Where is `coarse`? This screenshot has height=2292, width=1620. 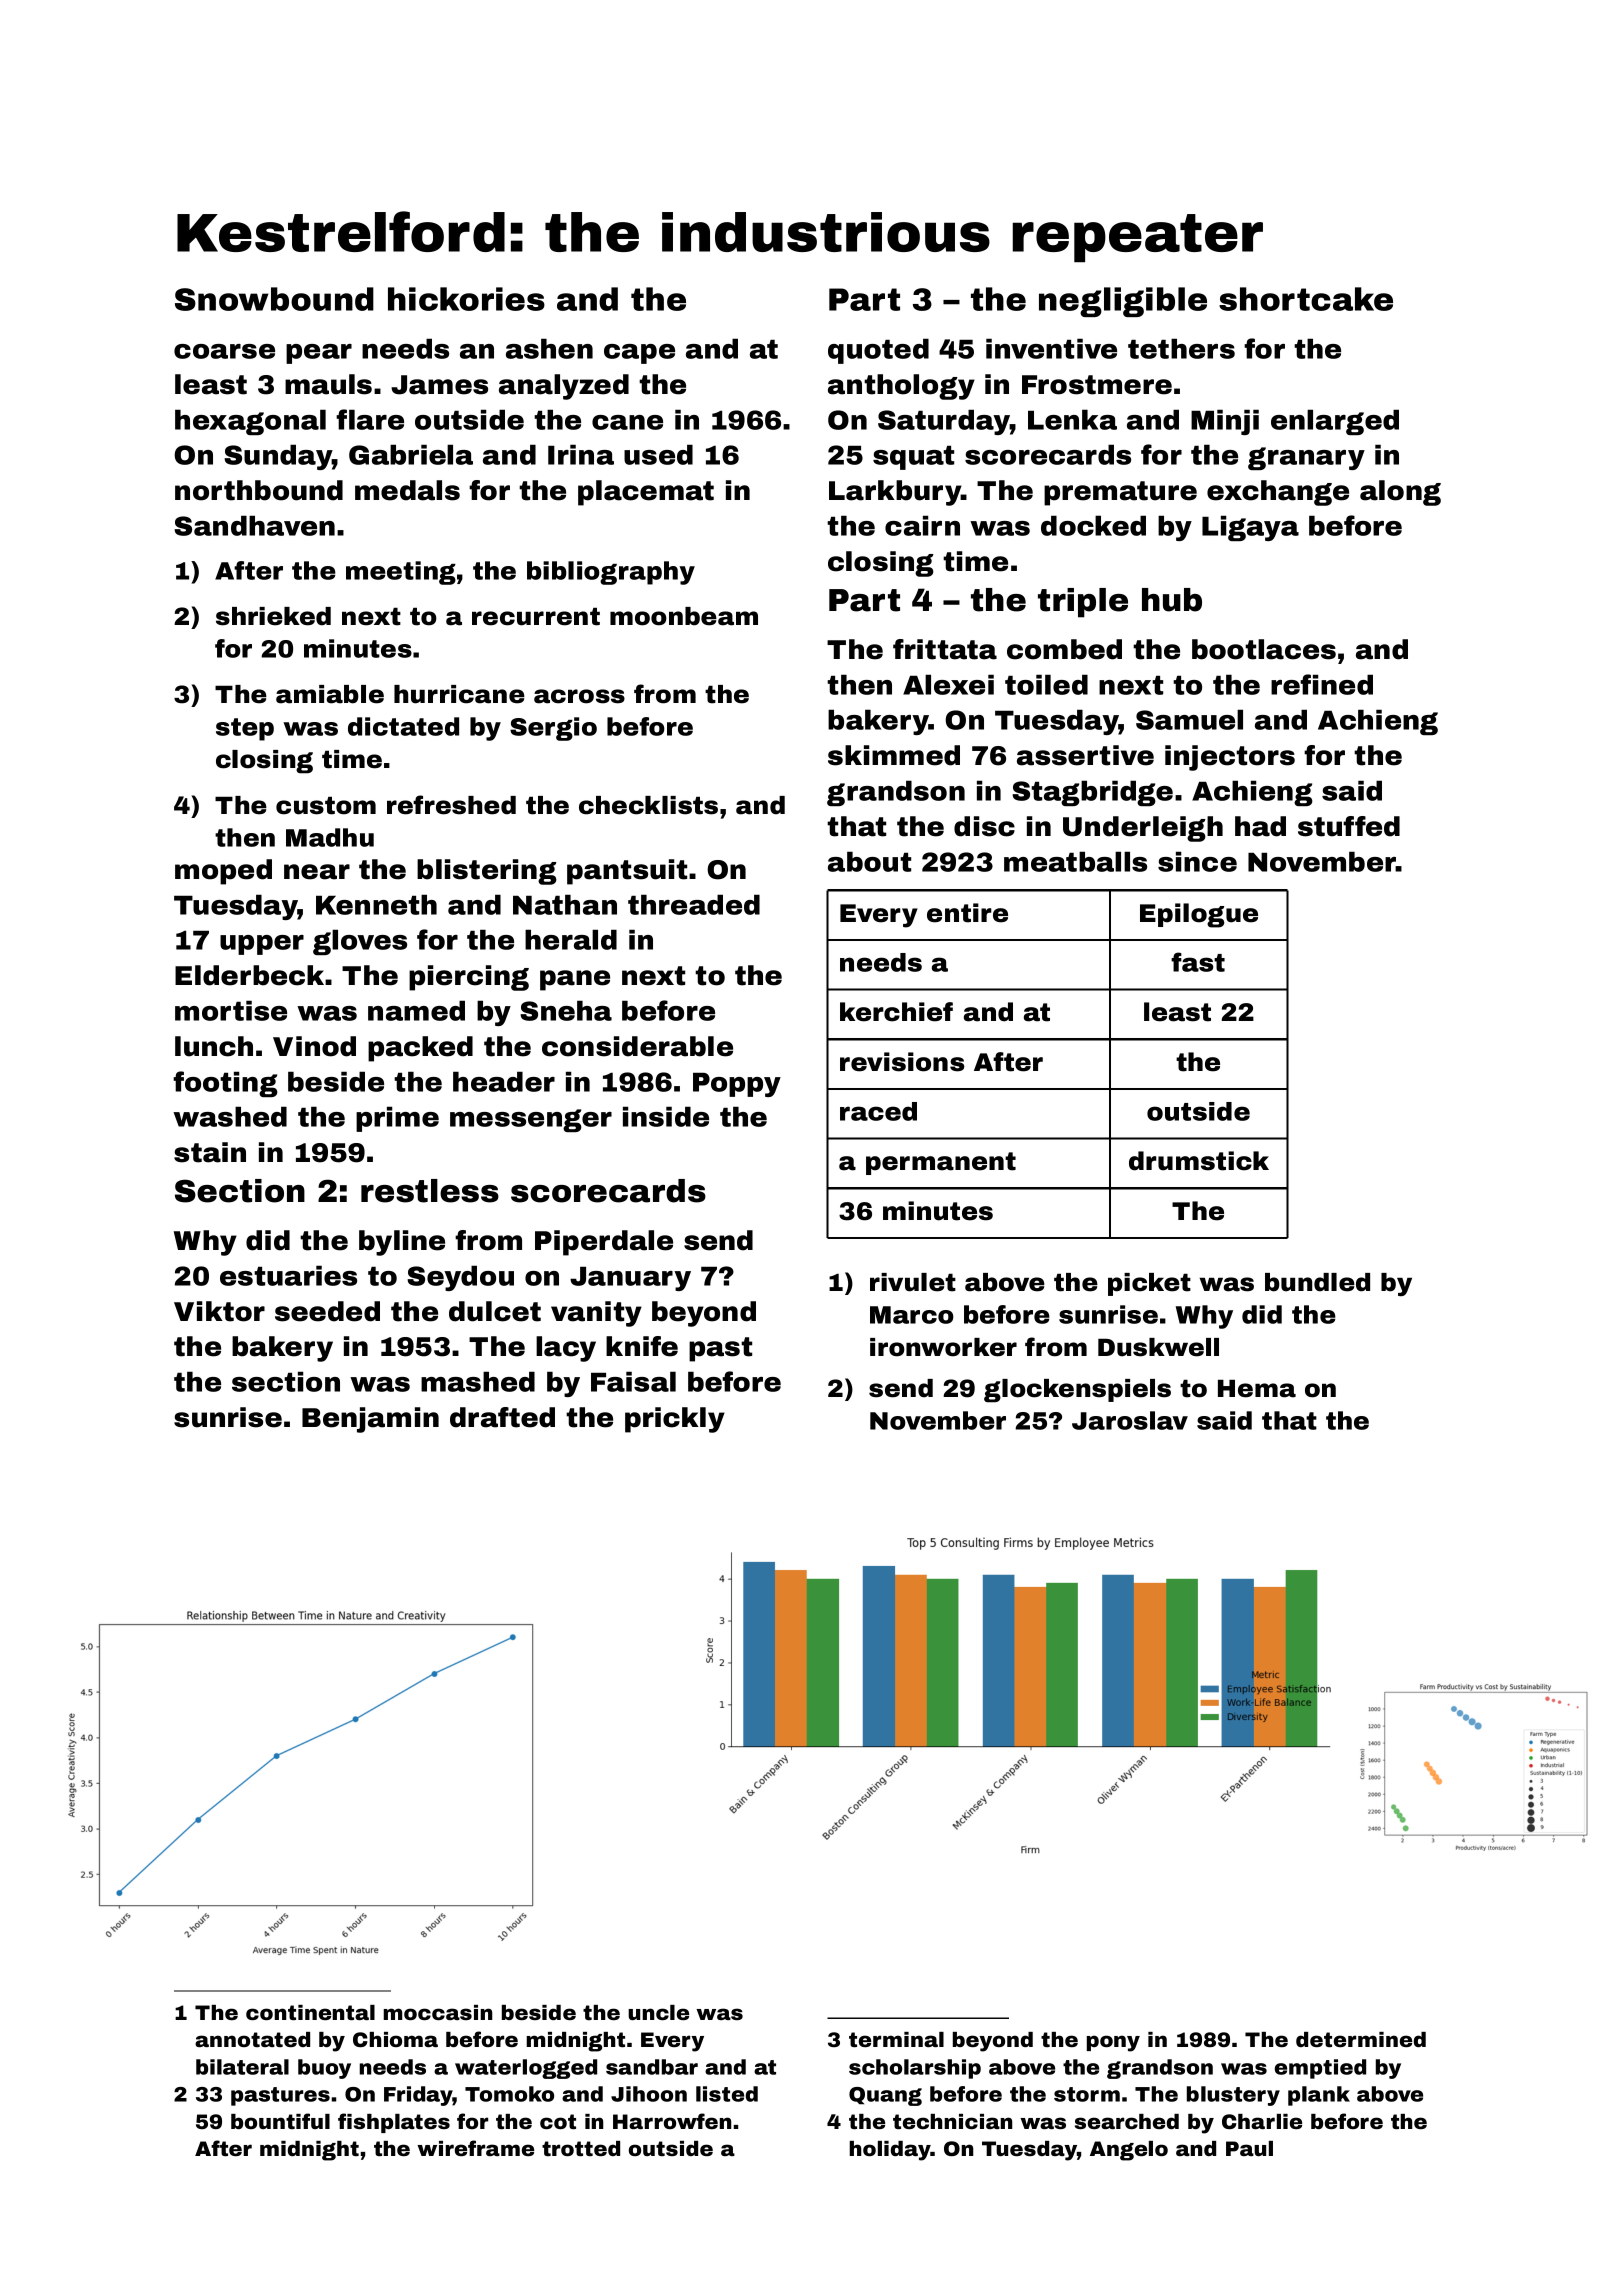 coarse is located at coordinates (224, 351).
